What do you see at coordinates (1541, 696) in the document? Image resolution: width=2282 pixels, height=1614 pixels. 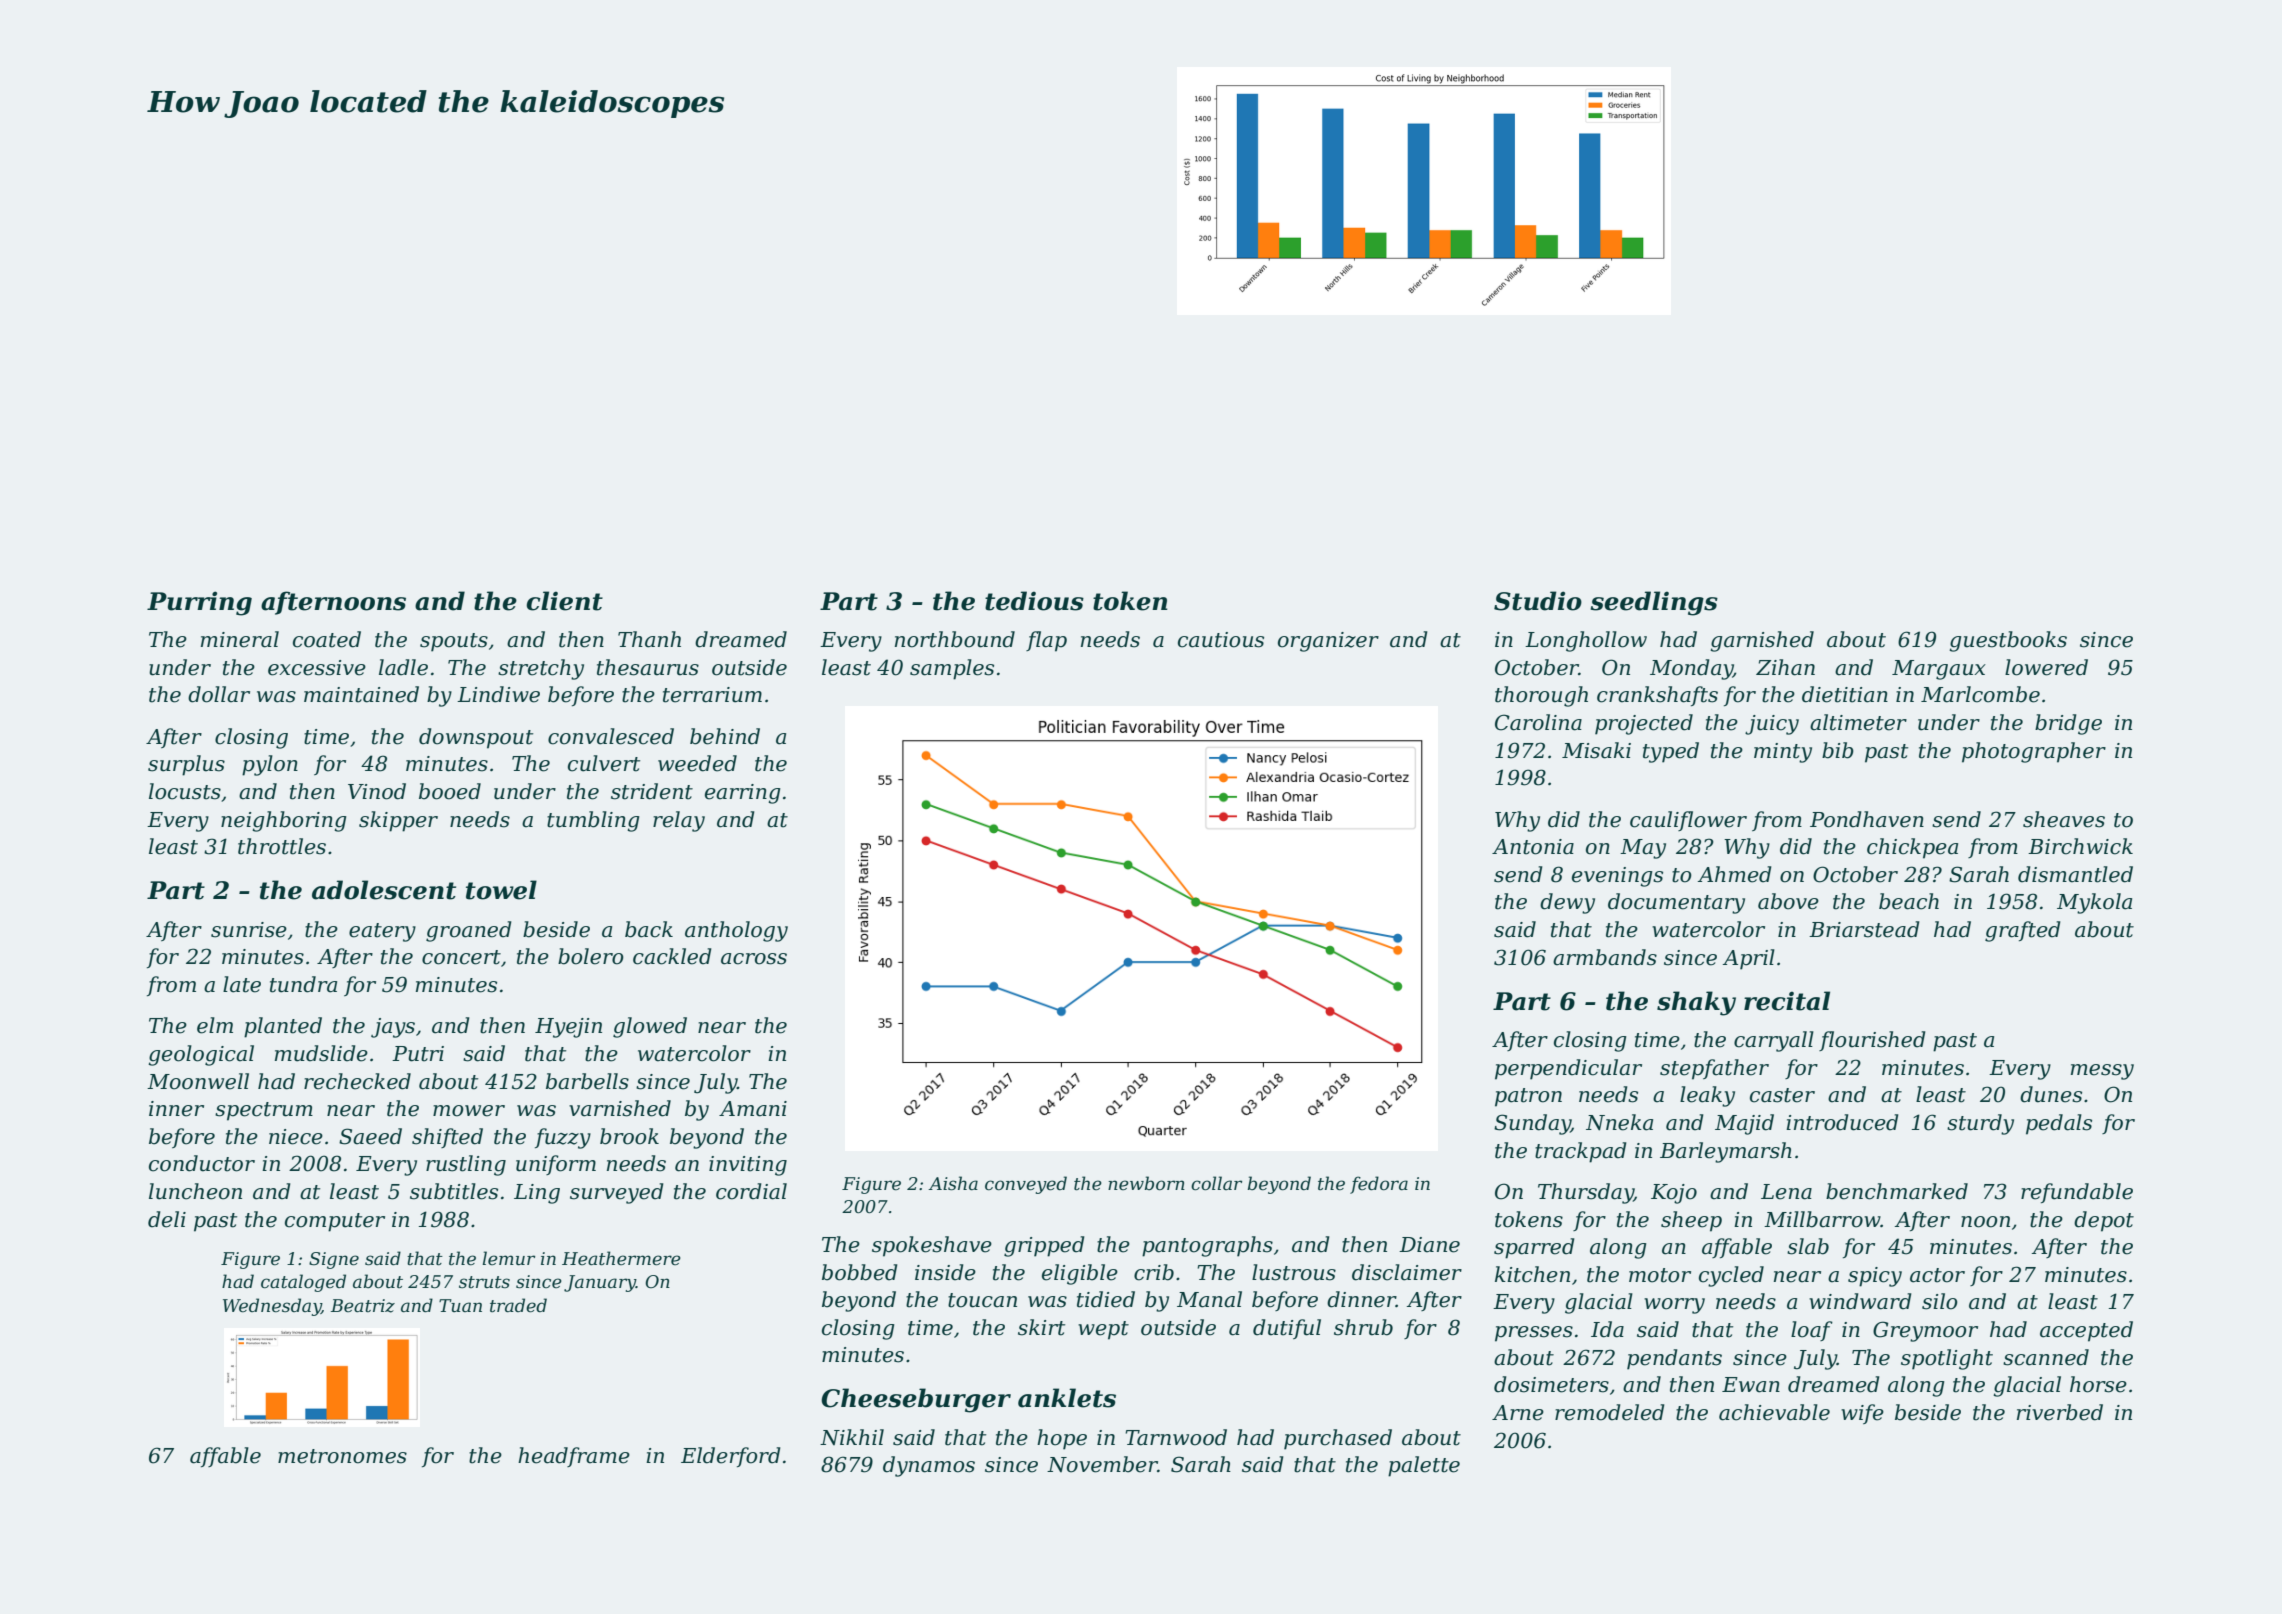 I see `thorough` at bounding box center [1541, 696].
